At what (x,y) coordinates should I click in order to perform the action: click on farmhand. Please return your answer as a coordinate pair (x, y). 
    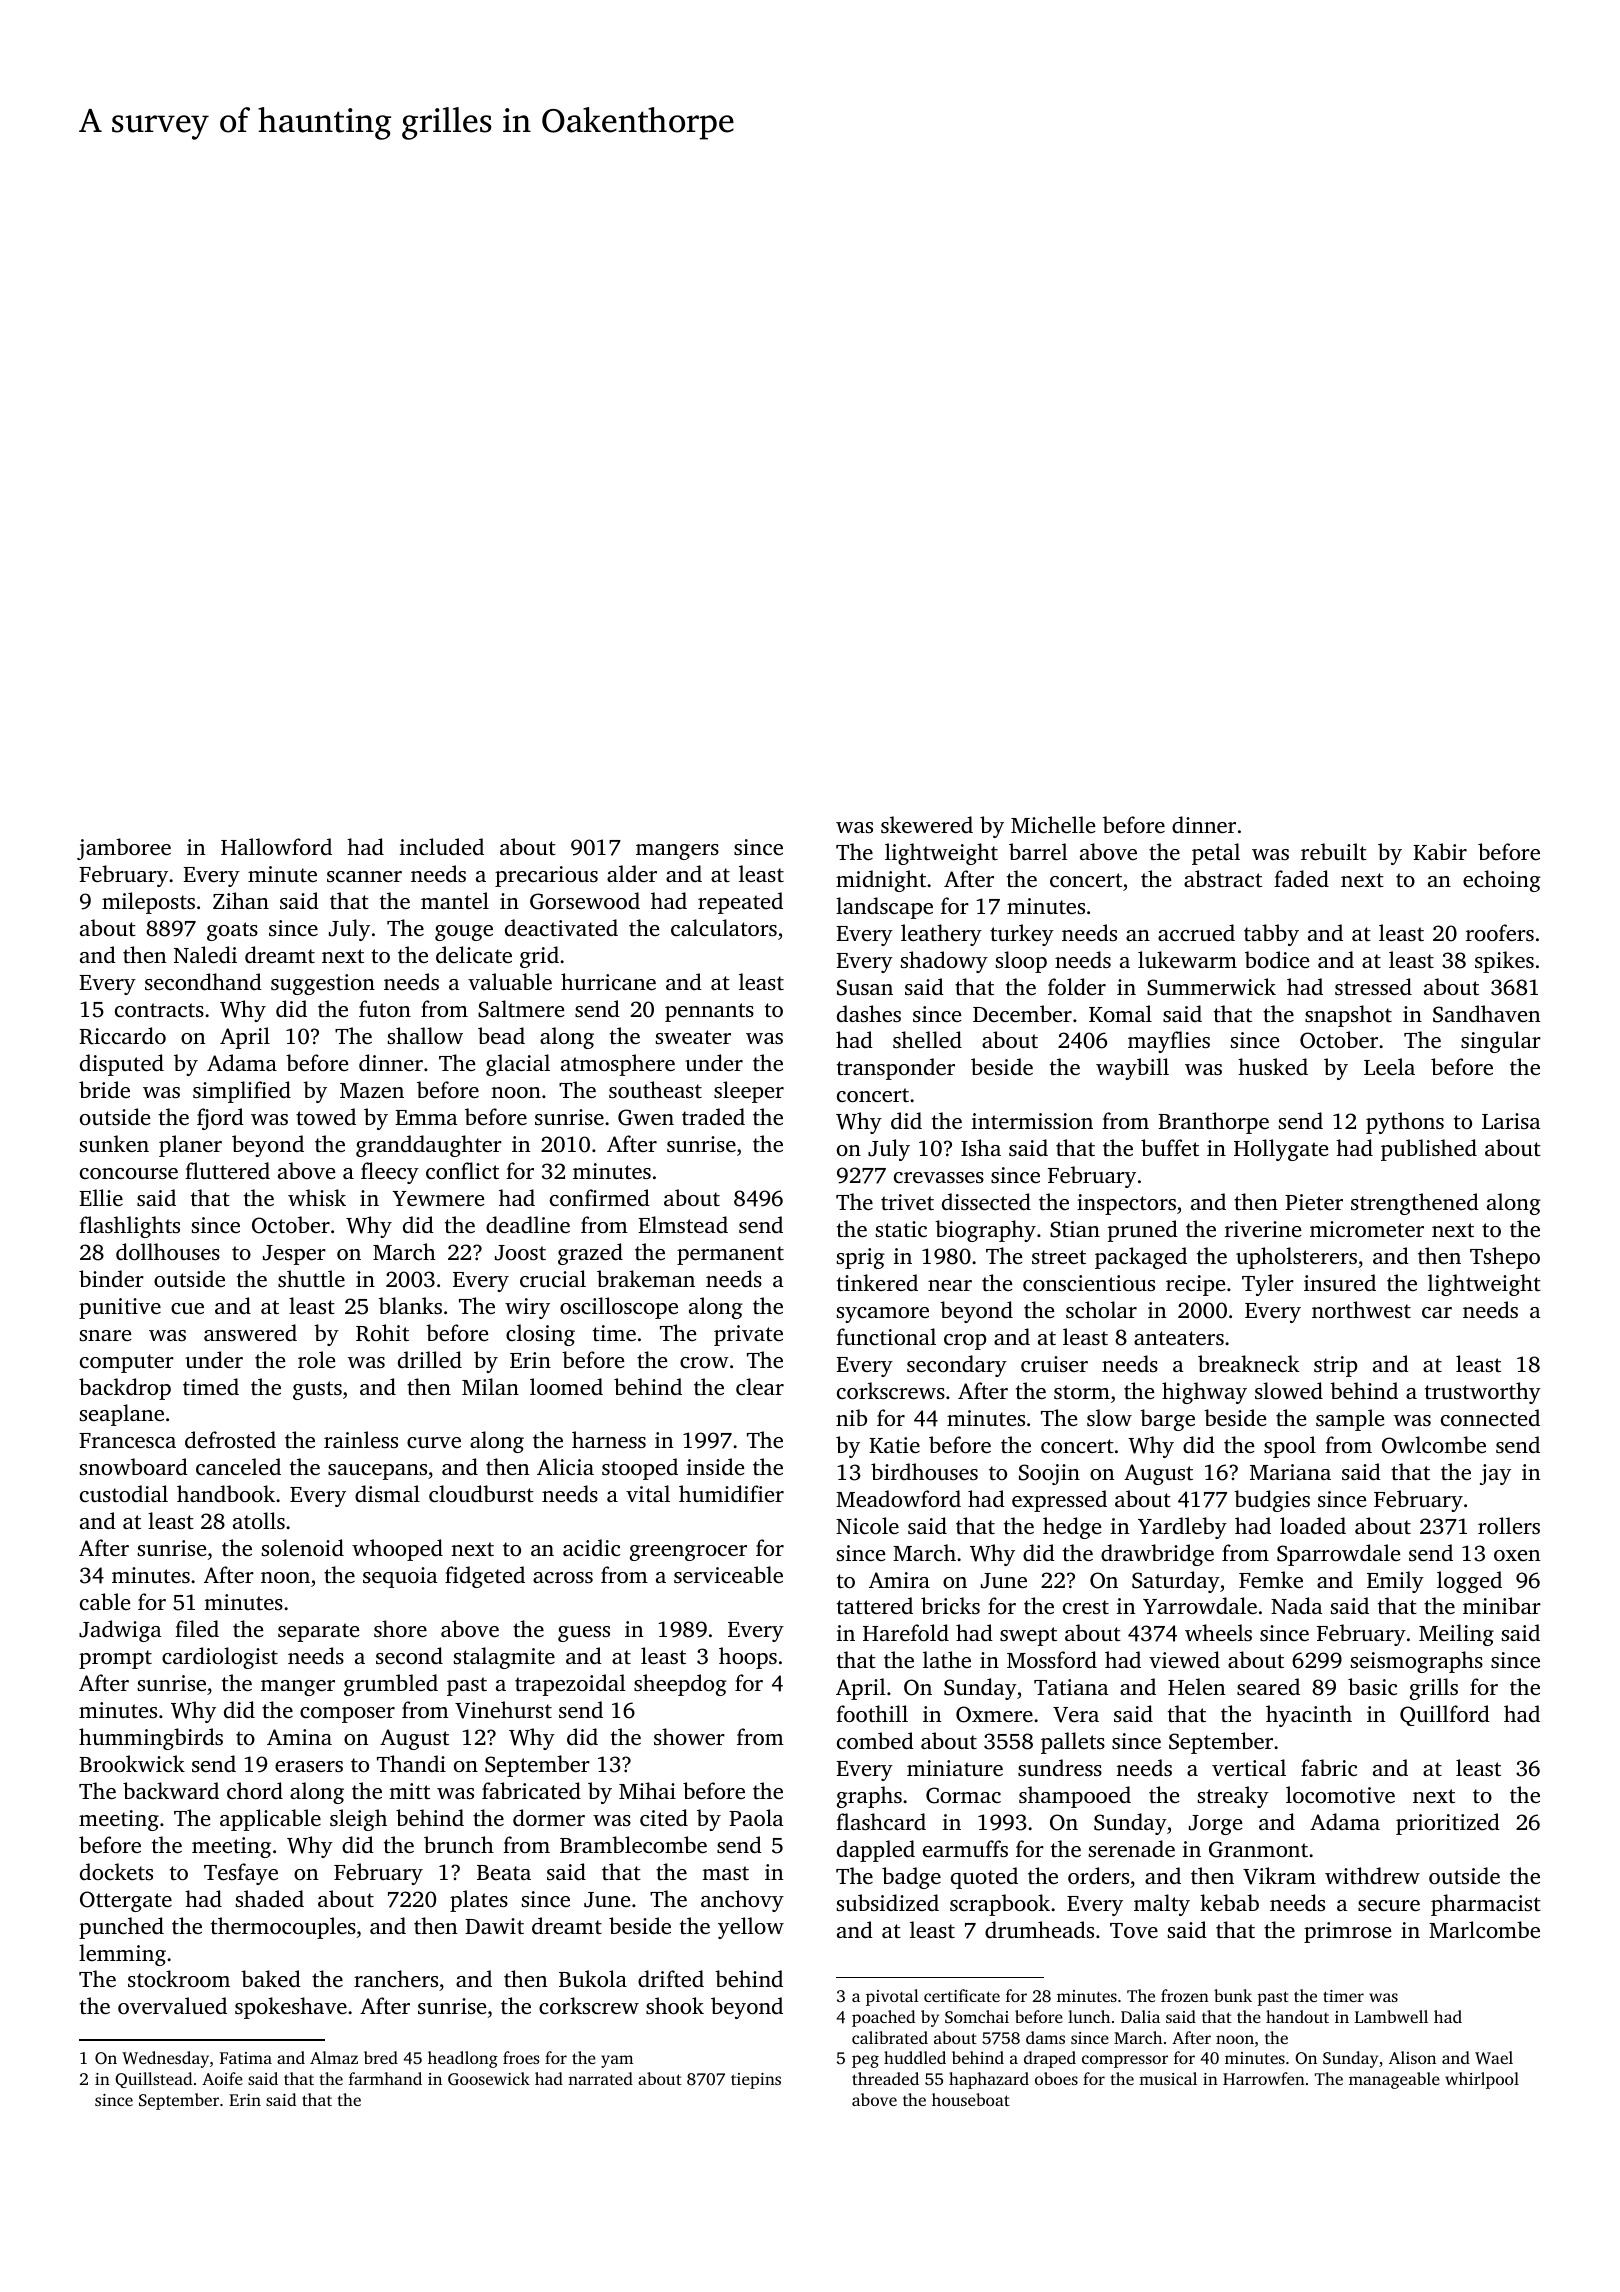
    Looking at the image, I should click on (385, 2078).
